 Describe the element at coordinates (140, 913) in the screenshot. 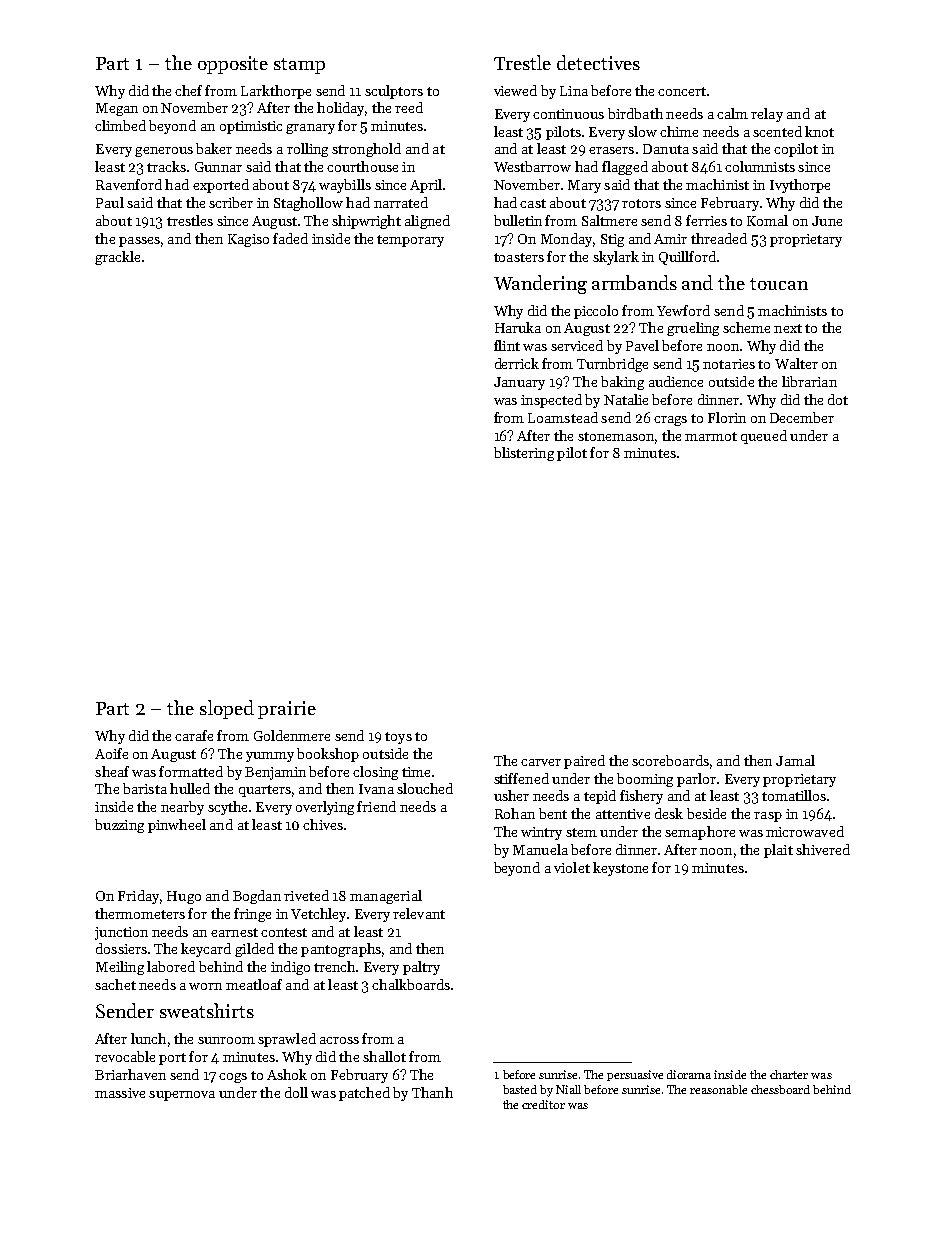

I see `thermometers` at that location.
